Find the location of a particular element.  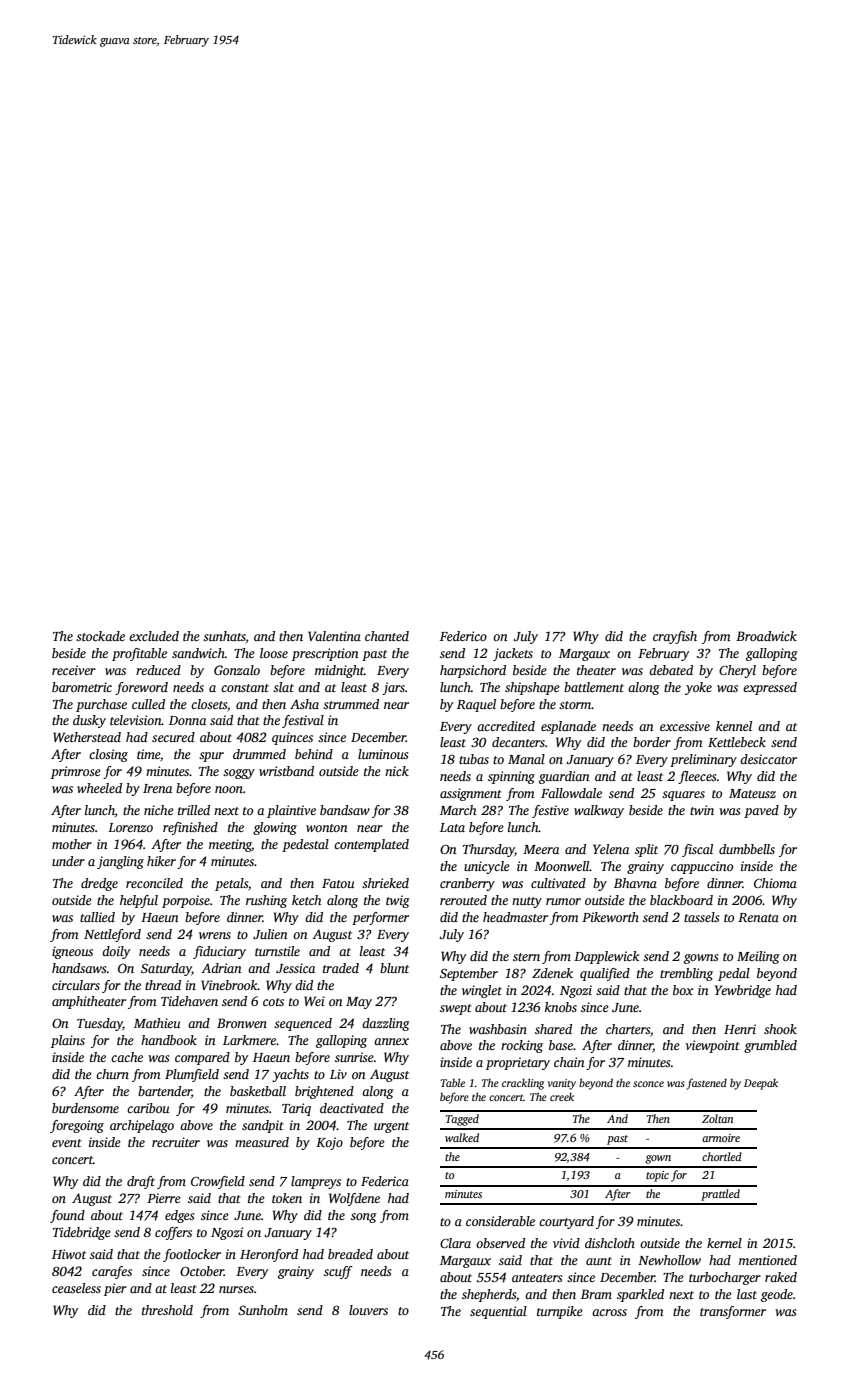

Zoltan is located at coordinates (717, 1118).
